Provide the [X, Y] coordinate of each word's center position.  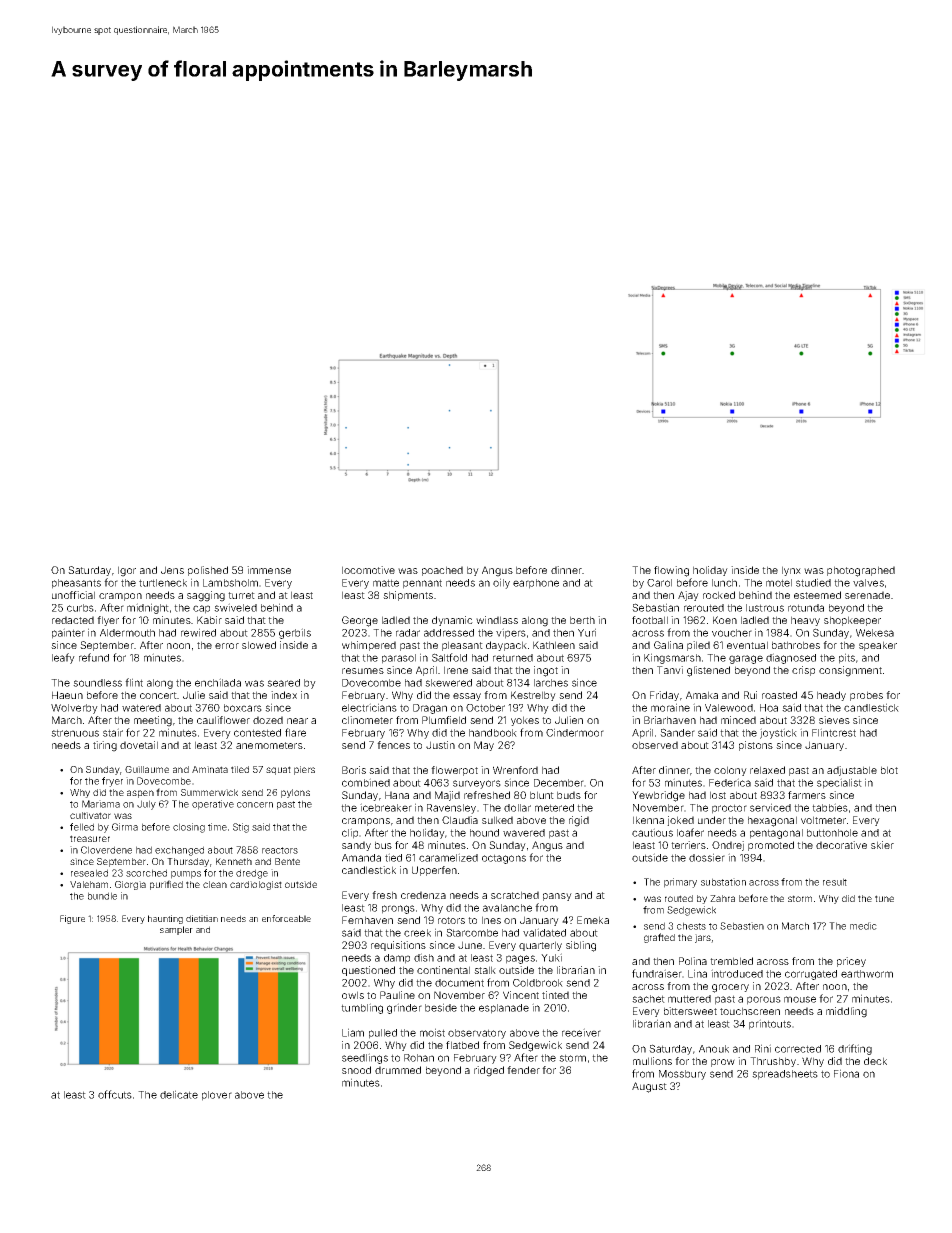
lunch [724, 583]
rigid [579, 821]
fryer [112, 782]
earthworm [867, 974]
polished [208, 571]
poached [442, 571]
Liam [353, 1032]
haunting [165, 919]
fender [523, 1070]
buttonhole [832, 833]
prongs [398, 909]
